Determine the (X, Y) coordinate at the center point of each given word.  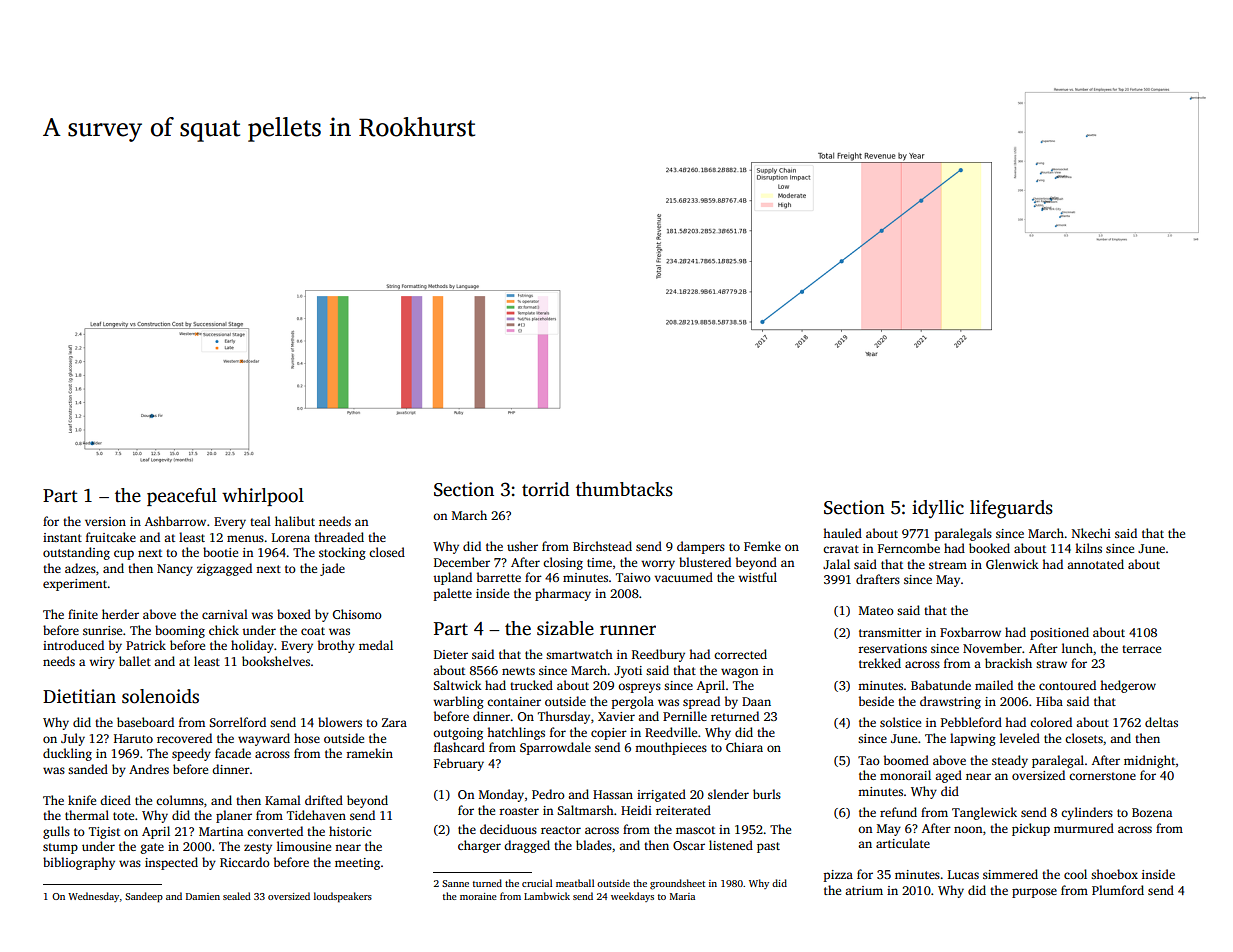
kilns (1088, 548)
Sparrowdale (555, 748)
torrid (546, 489)
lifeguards (1011, 509)
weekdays (632, 897)
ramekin (370, 753)
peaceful (182, 497)
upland (452, 578)
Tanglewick (984, 813)
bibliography (79, 863)
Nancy (175, 570)
